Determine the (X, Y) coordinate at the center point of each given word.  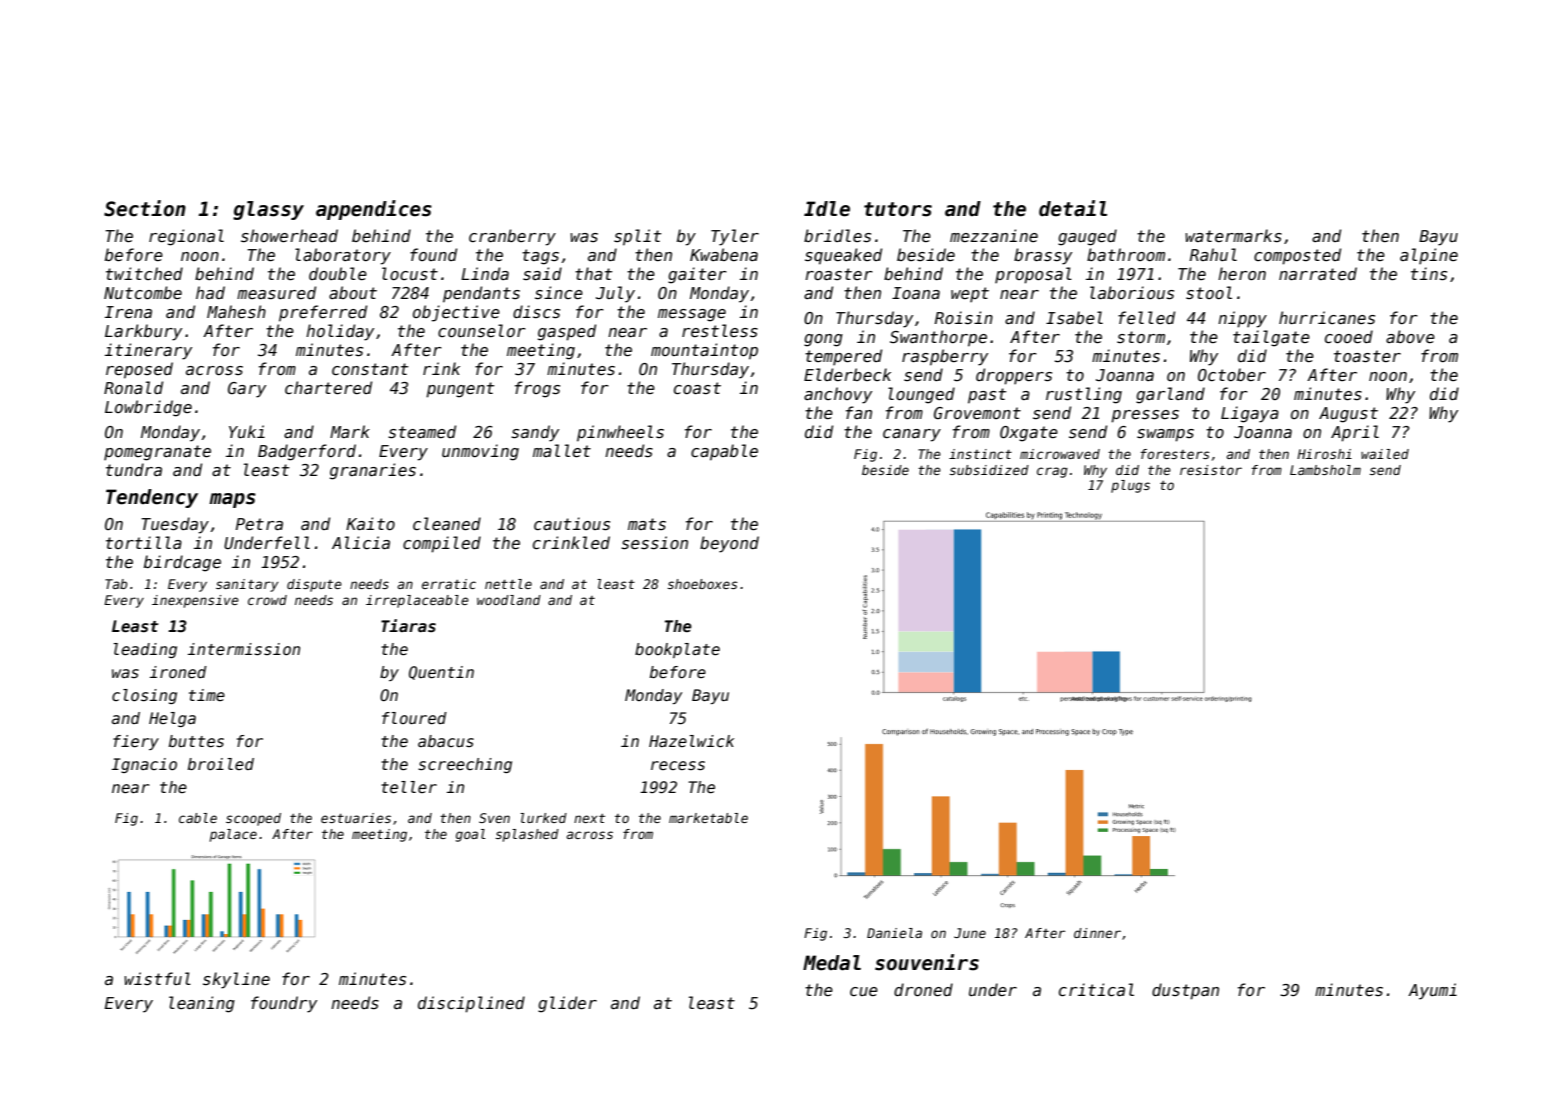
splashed (527, 835)
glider (567, 1004)
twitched (144, 273)
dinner (1097, 933)
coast (697, 388)
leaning (202, 1004)
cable (198, 818)
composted (1297, 256)
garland (1170, 395)
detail (1073, 208)
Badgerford (307, 452)
